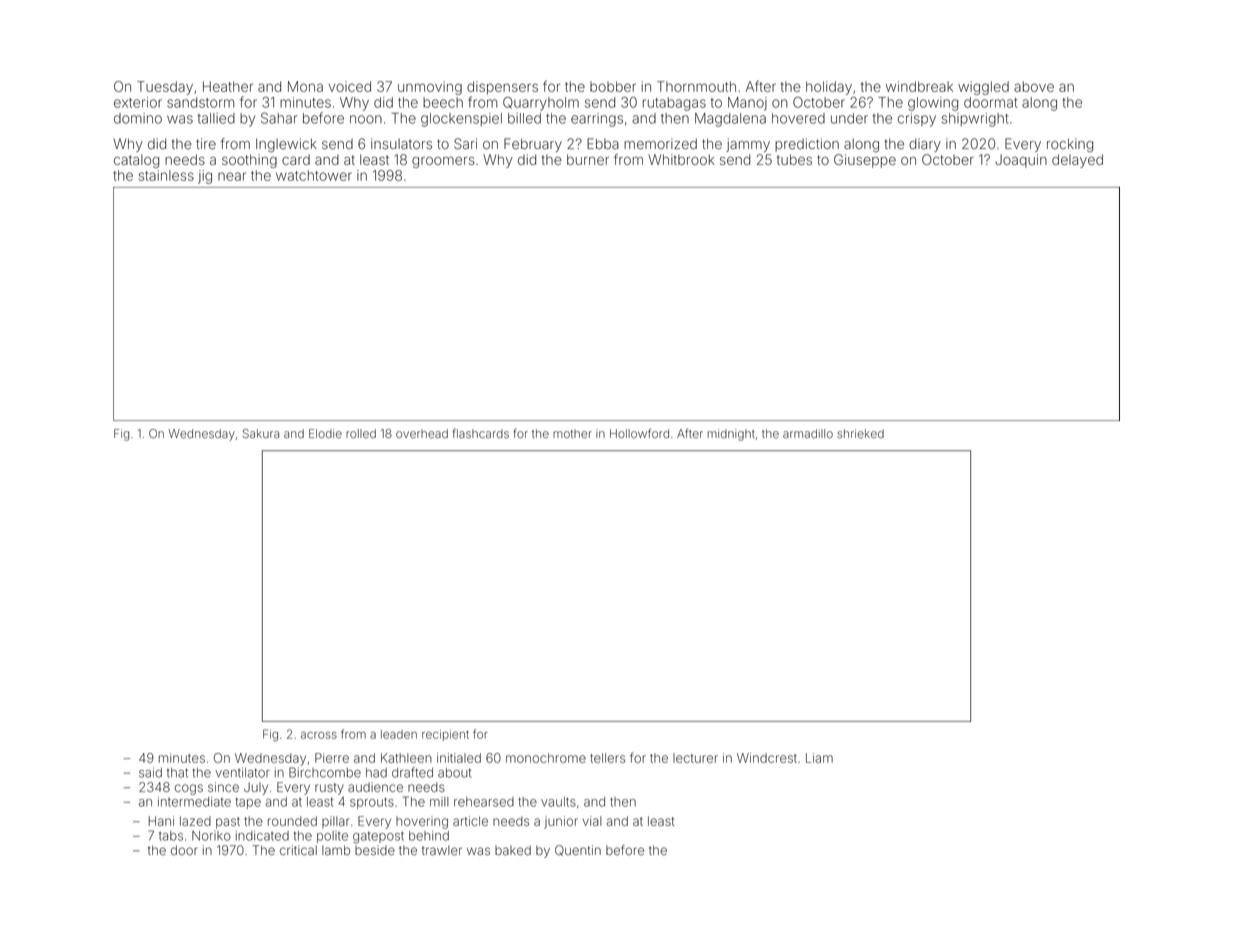 Image resolution: width=1233 pixels, height=952 pixels. Describe the element at coordinates (639, 433) in the image. I see `Hollowford` at that location.
